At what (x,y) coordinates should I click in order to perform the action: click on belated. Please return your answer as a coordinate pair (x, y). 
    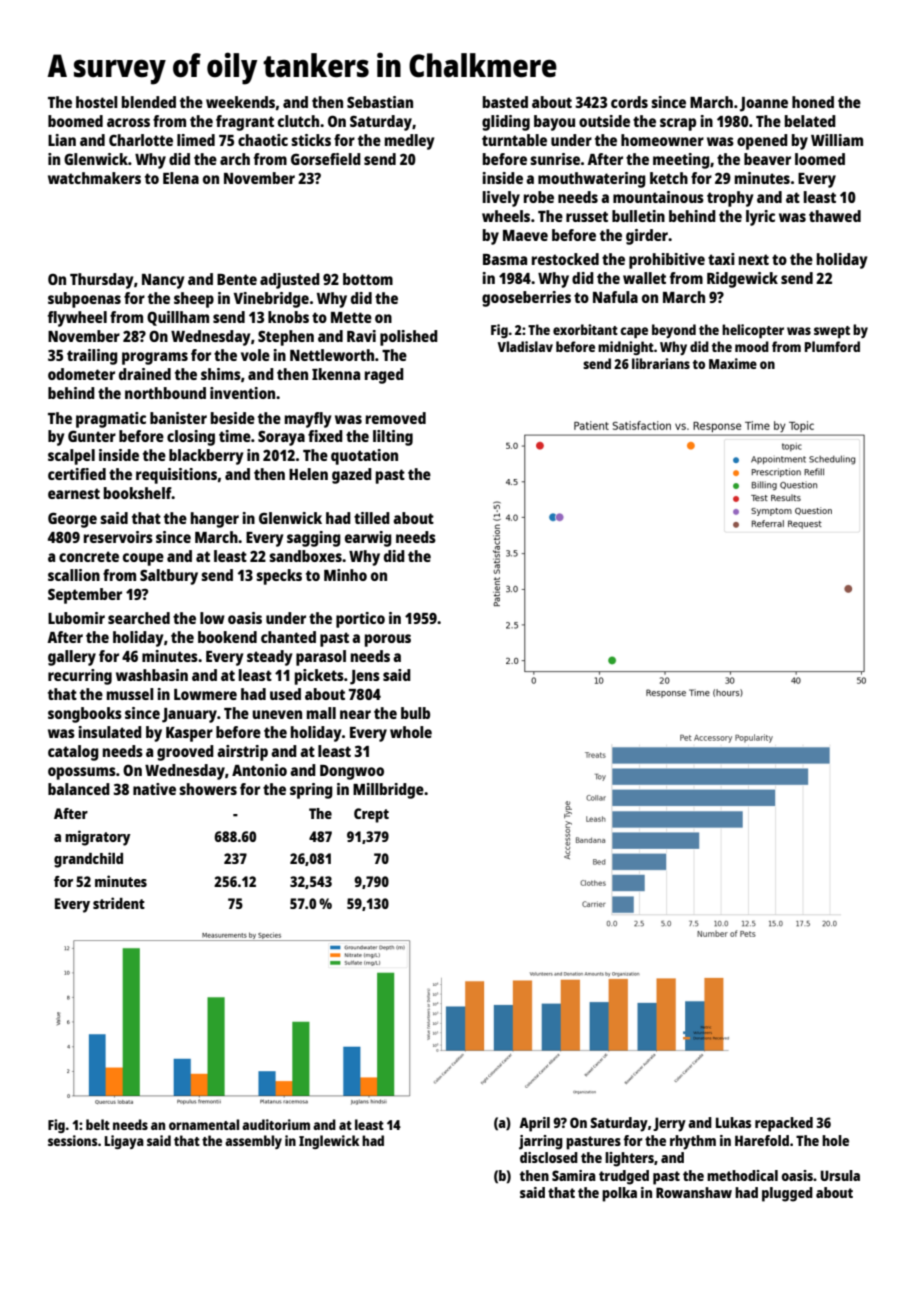
    Looking at the image, I should click on (810, 121).
